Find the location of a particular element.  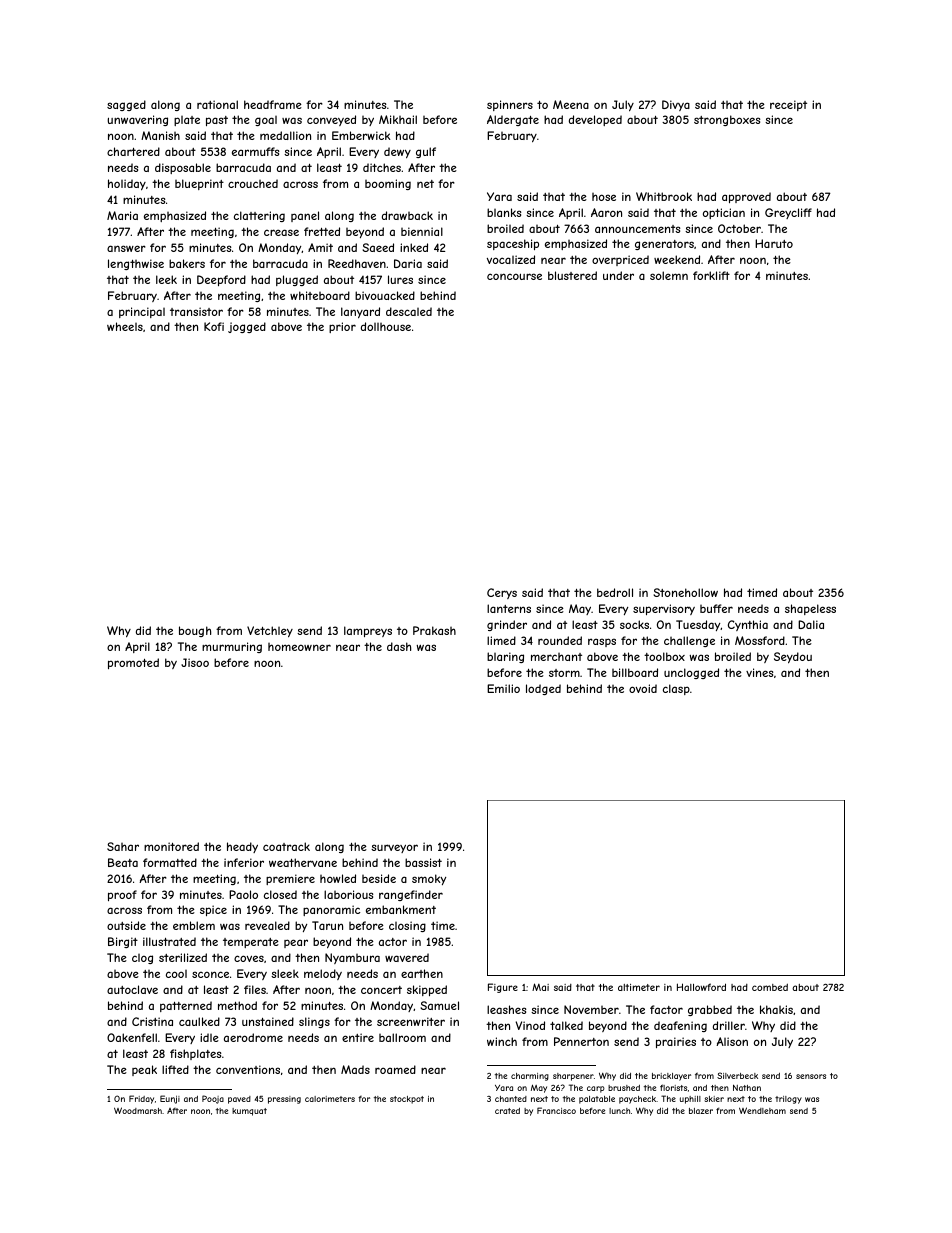

kumquat is located at coordinates (249, 1112).
